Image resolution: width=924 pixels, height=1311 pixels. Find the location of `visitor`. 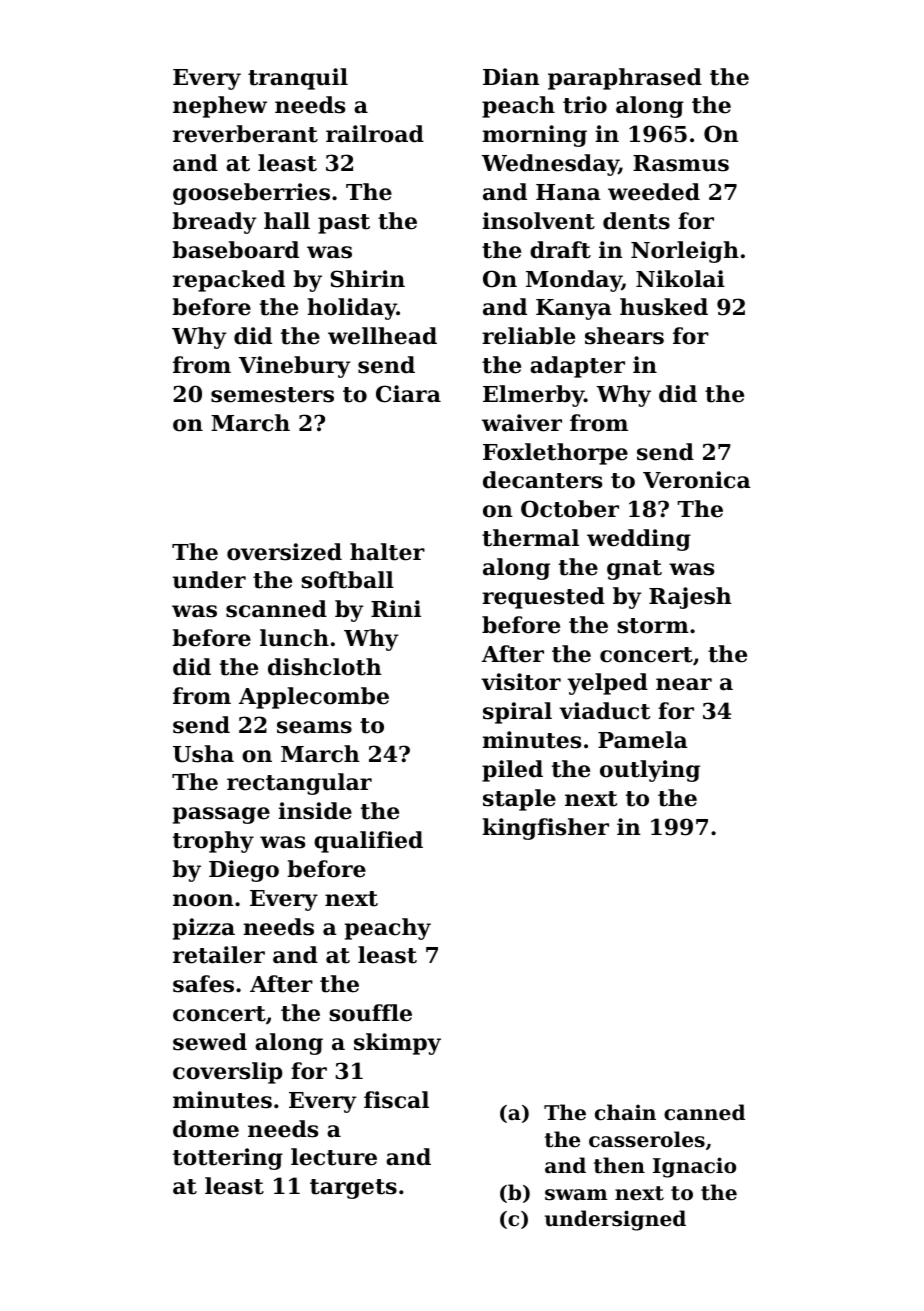

visitor is located at coordinates (521, 682).
